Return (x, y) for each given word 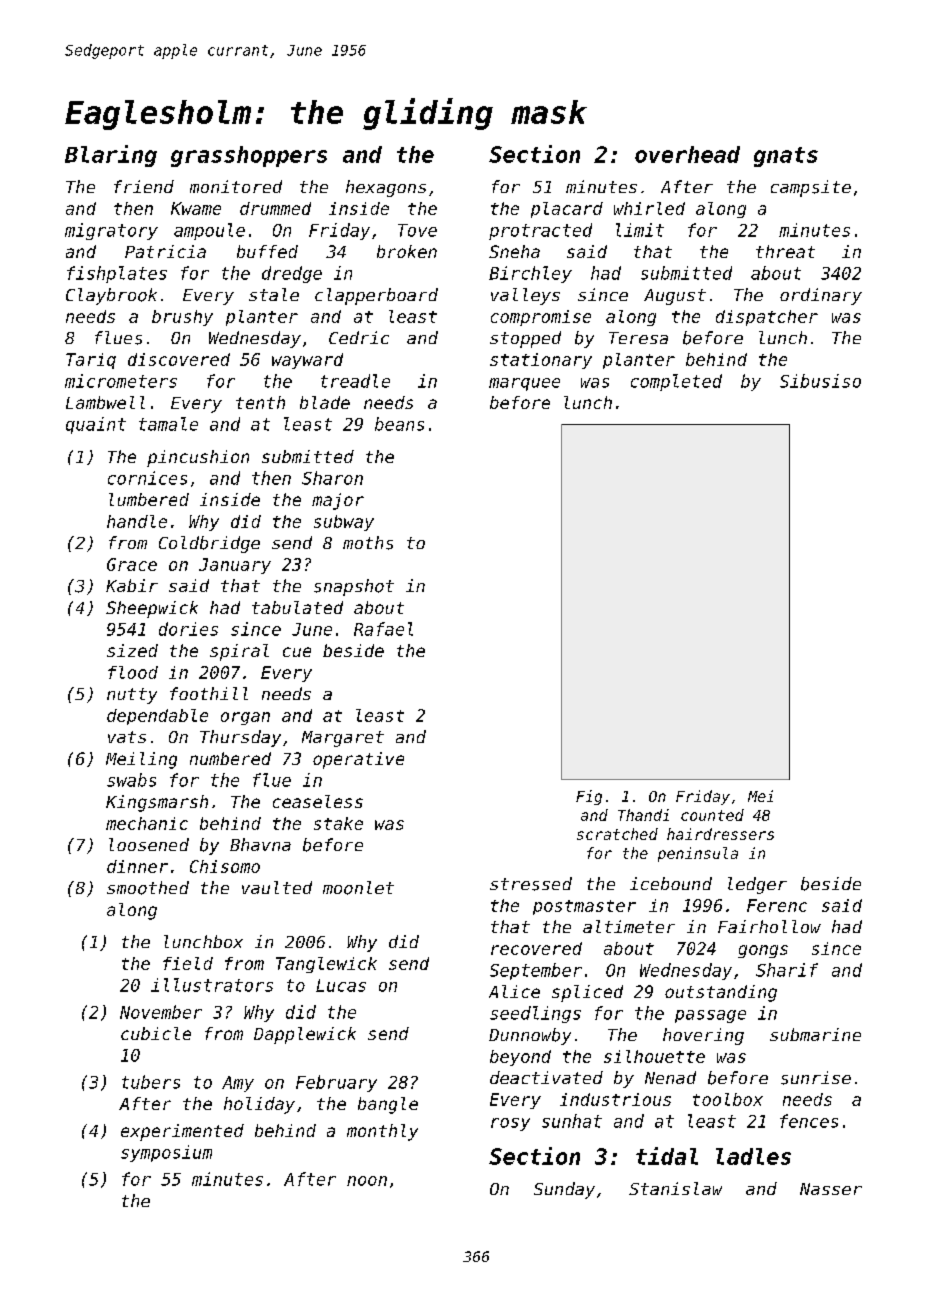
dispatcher (767, 318)
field (188, 963)
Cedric (359, 337)
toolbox (728, 1099)
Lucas (341, 985)
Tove (417, 230)
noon (367, 1181)
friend (144, 186)
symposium (166, 1153)
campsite (811, 188)
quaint (96, 425)
